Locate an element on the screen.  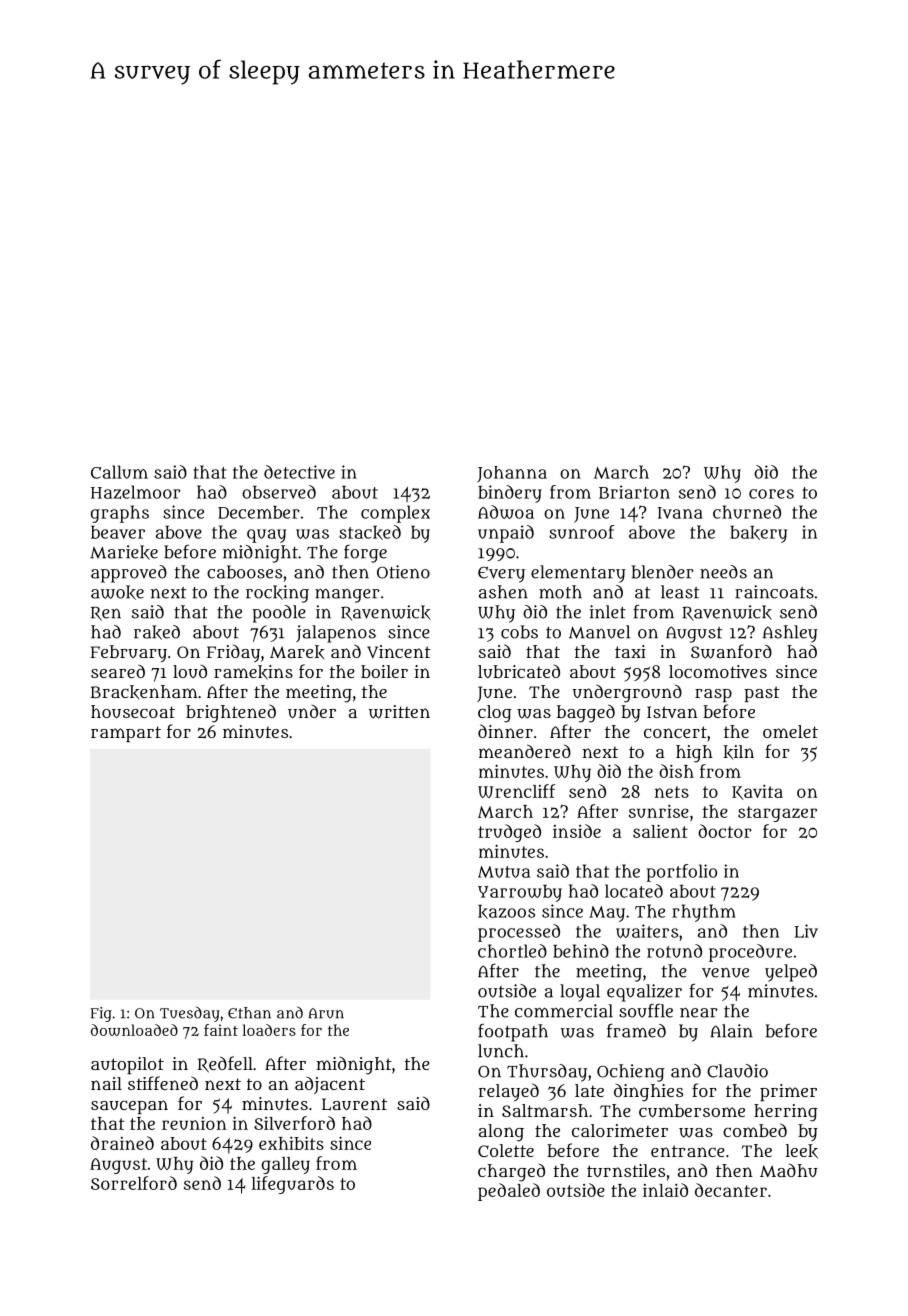
Otieno is located at coordinates (403, 572).
